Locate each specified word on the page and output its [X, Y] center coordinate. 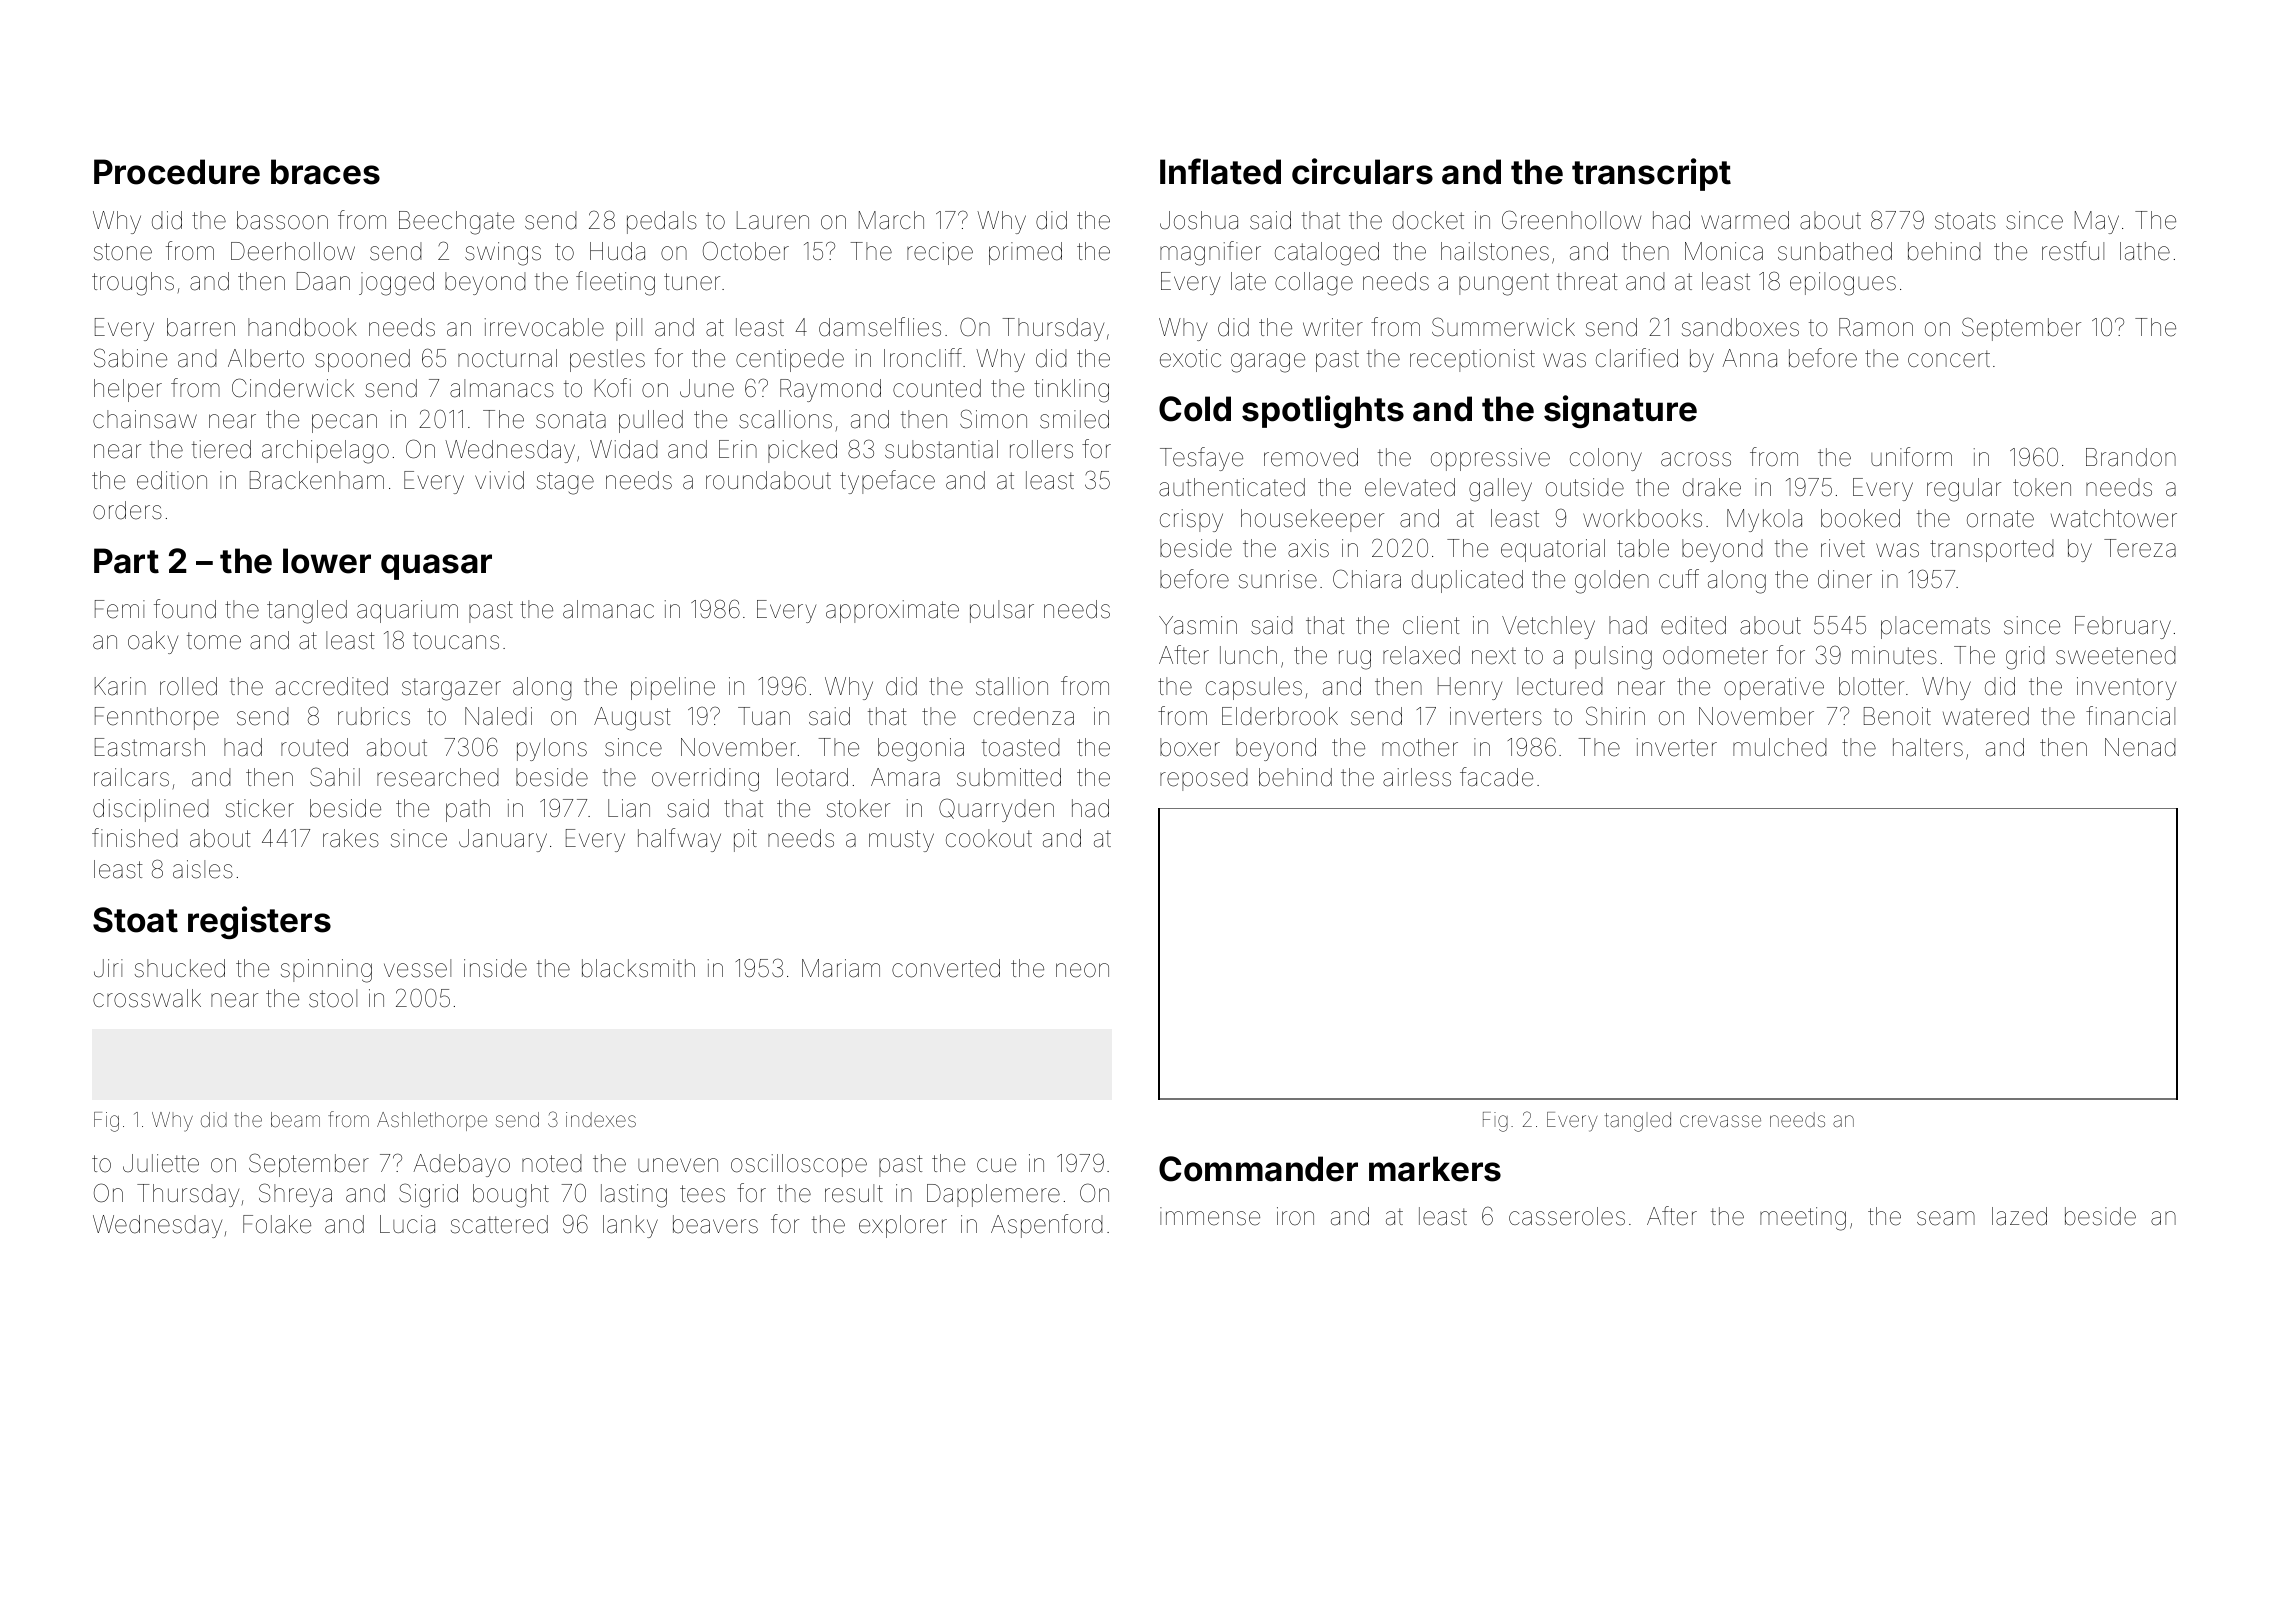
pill [629, 329]
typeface [887, 482]
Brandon [2131, 457]
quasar [436, 567]
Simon [993, 419]
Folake [277, 1224]
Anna [1749, 358]
